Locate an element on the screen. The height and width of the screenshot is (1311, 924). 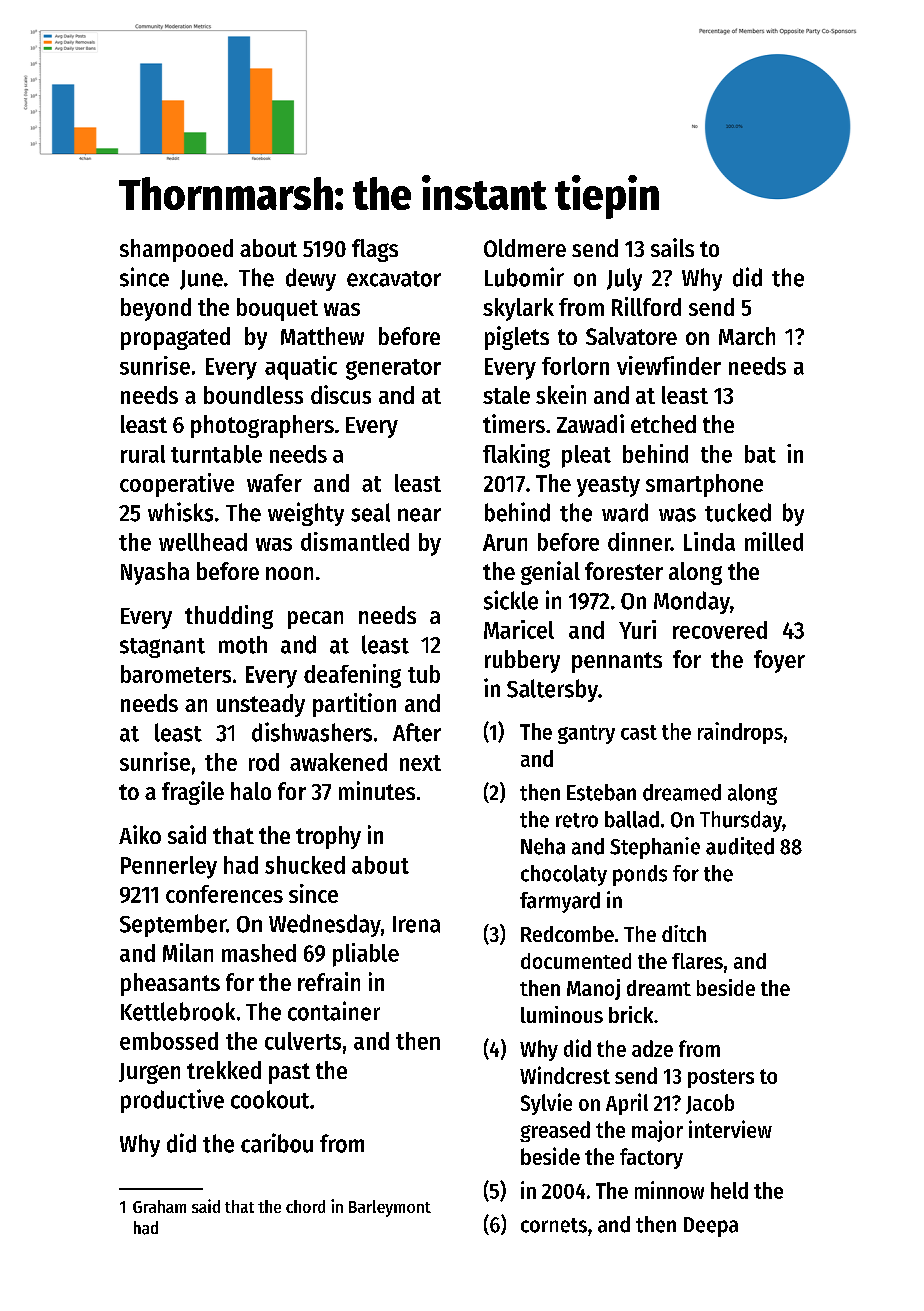
trophy is located at coordinates (328, 837).
